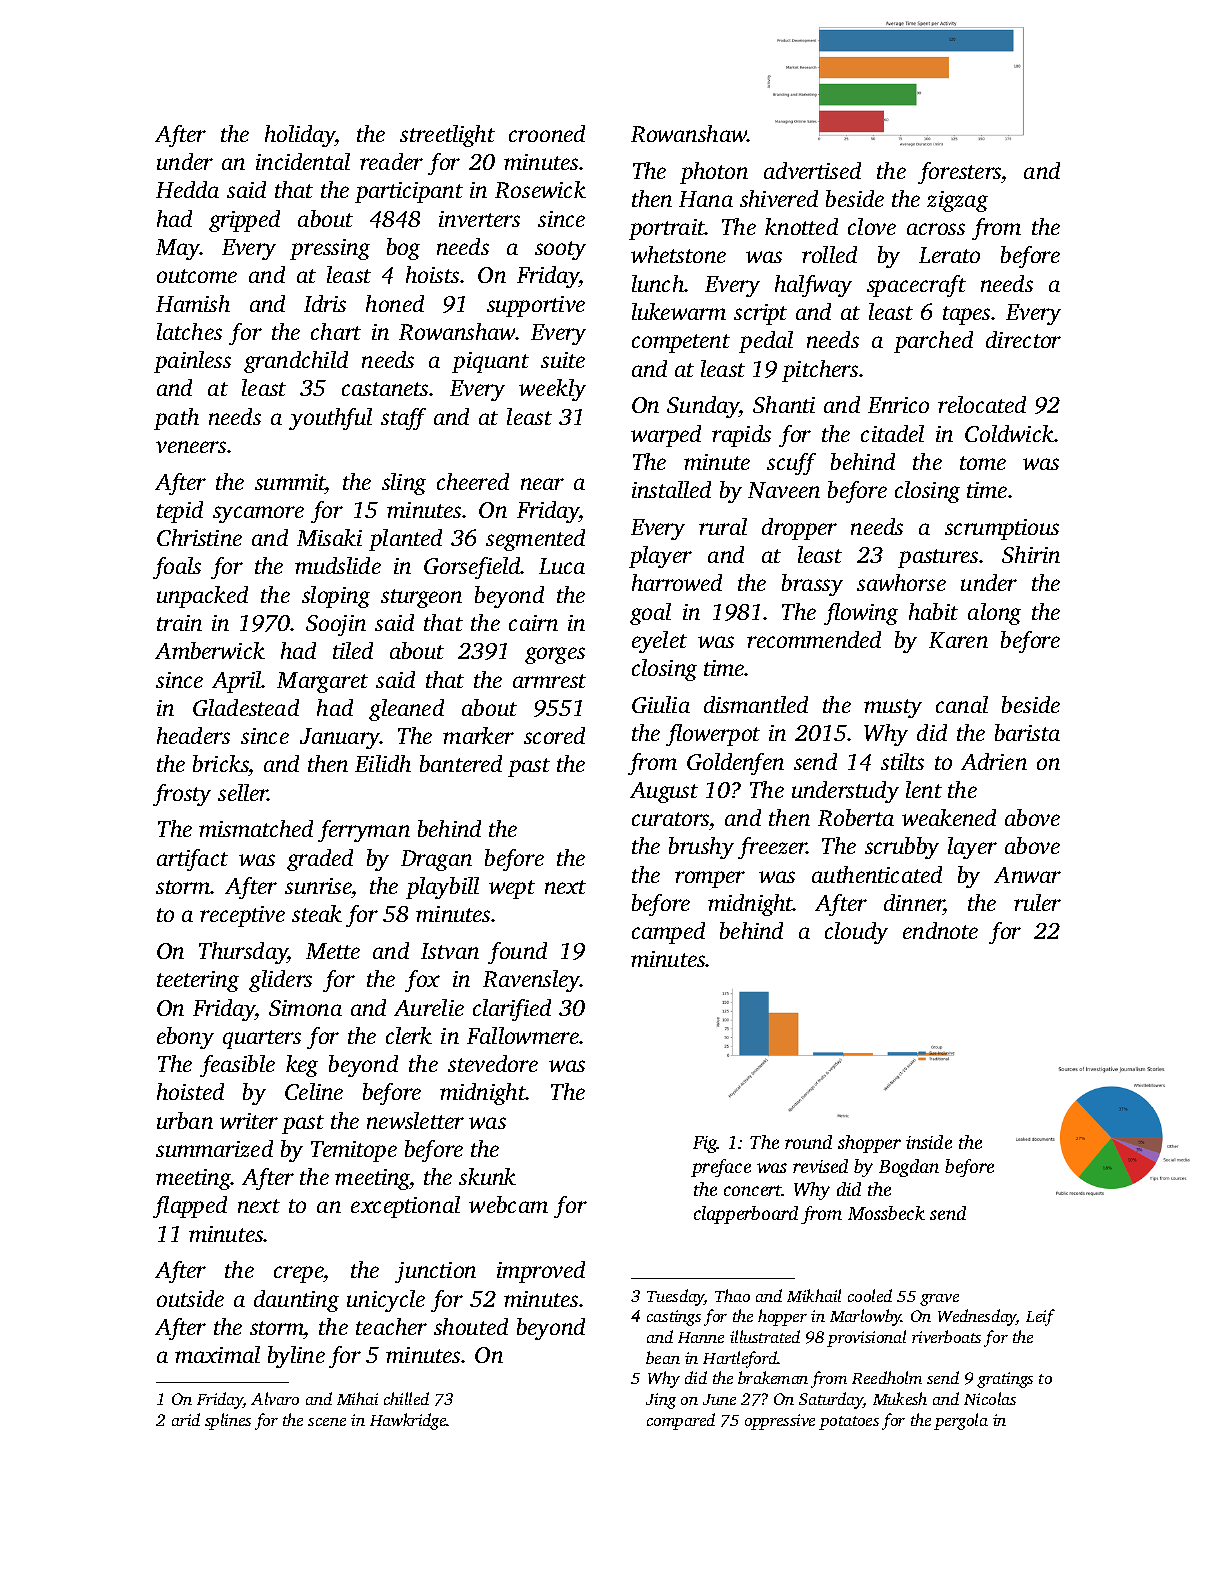  What do you see at coordinates (960, 173) in the document?
I see `foresters` at bounding box center [960, 173].
